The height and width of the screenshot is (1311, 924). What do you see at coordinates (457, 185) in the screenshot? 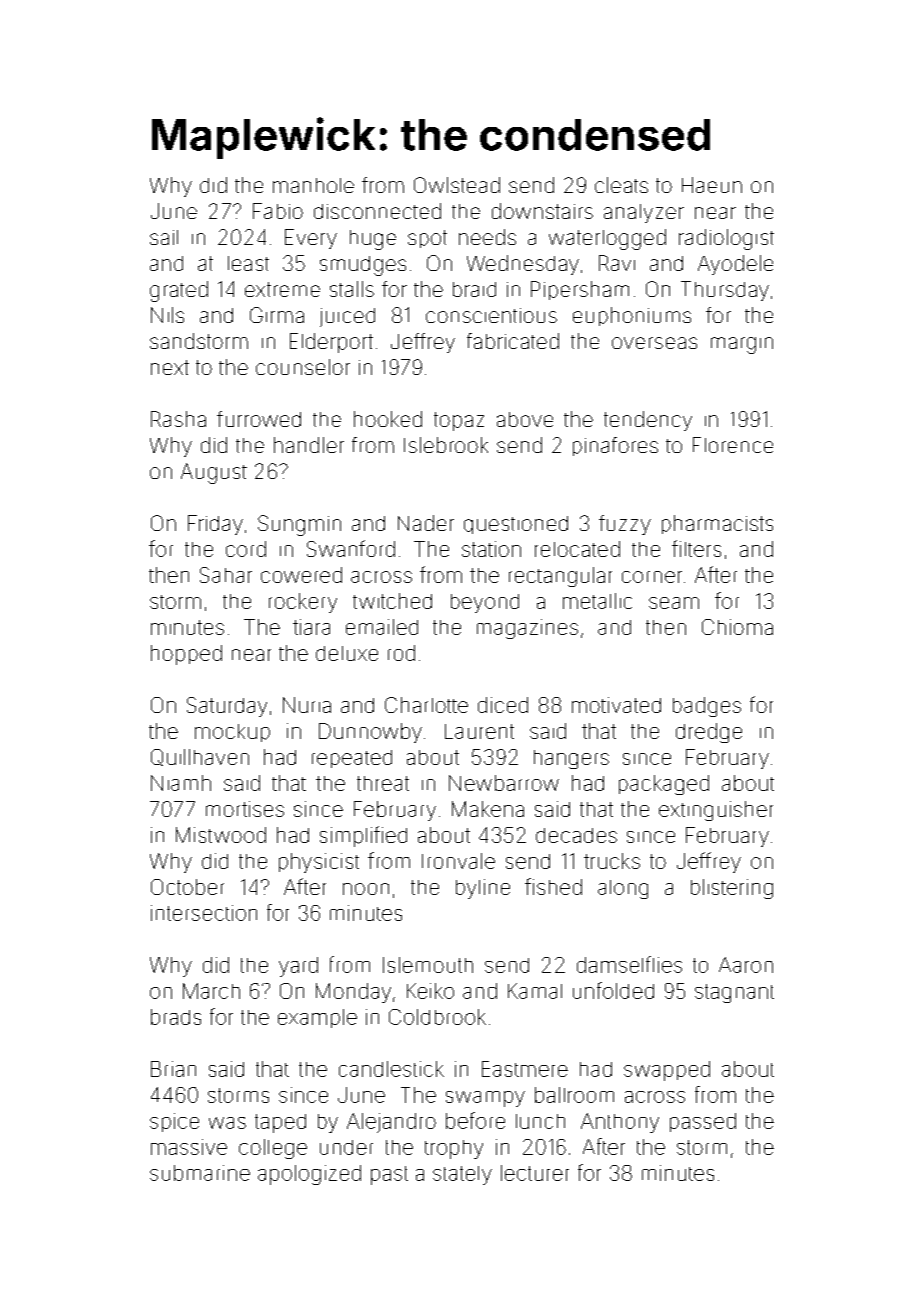
I see `Owlstead` at bounding box center [457, 185].
